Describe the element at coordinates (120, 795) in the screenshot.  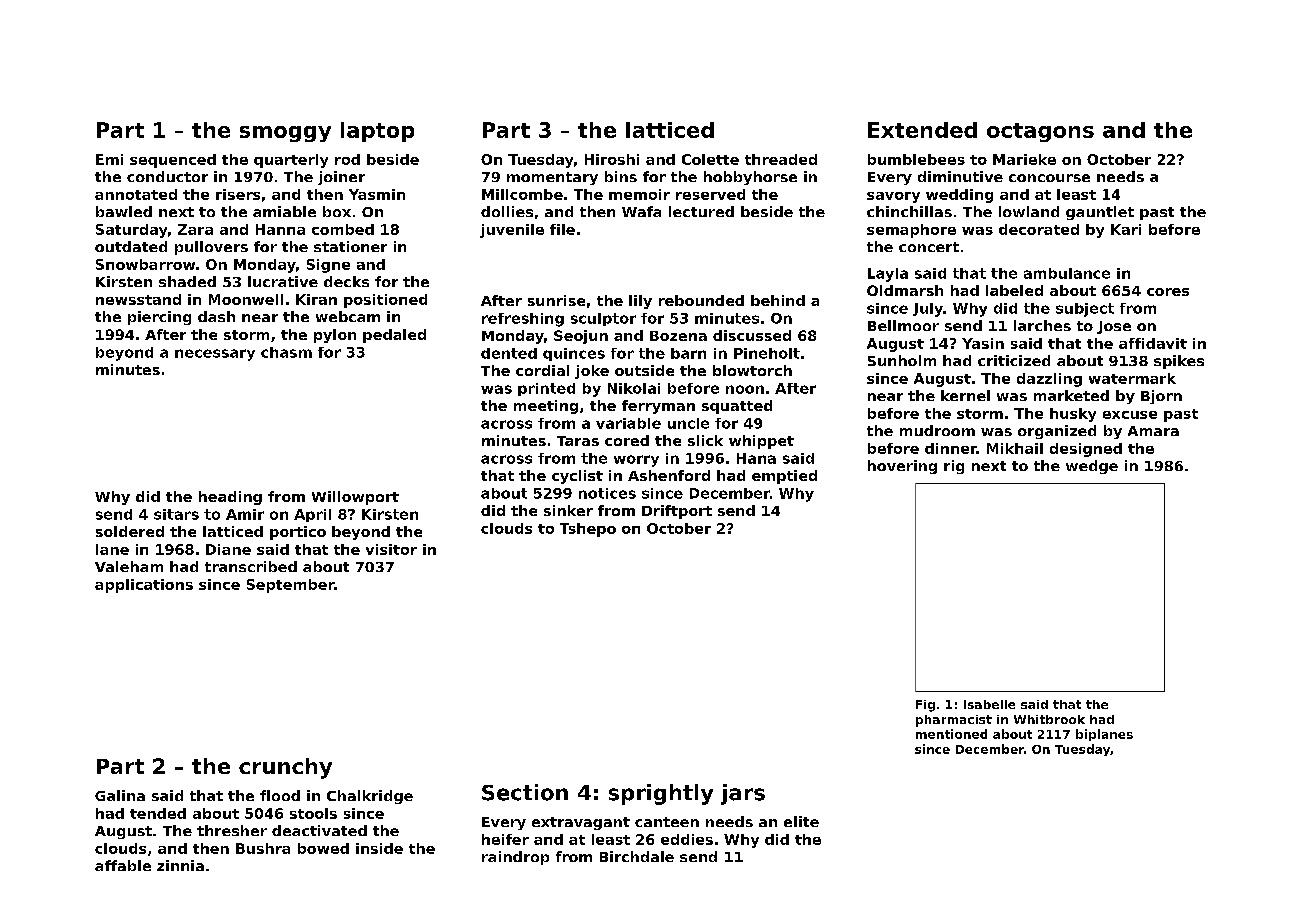
I see `Galina` at that location.
